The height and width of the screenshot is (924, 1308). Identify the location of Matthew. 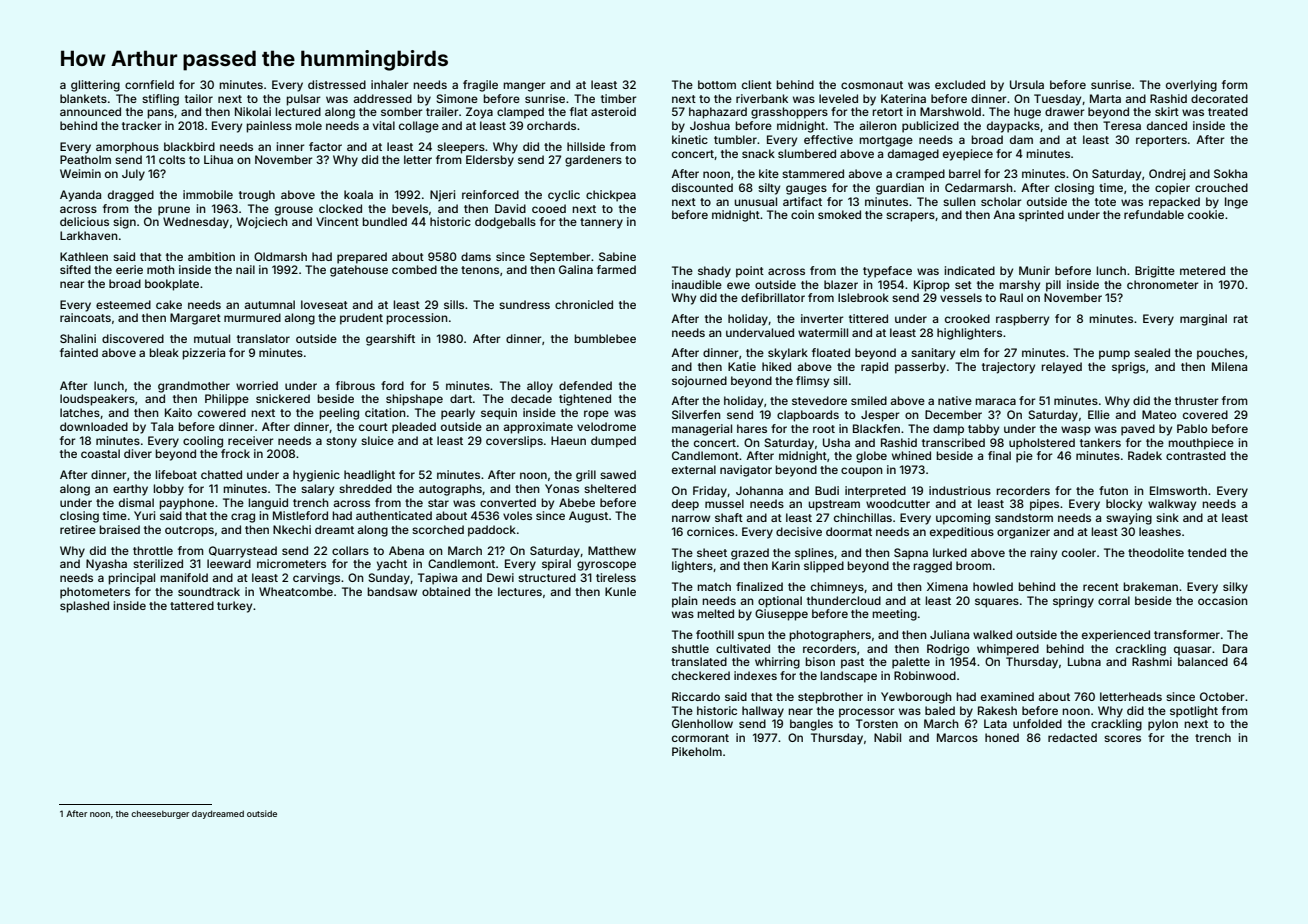
(612, 550).
